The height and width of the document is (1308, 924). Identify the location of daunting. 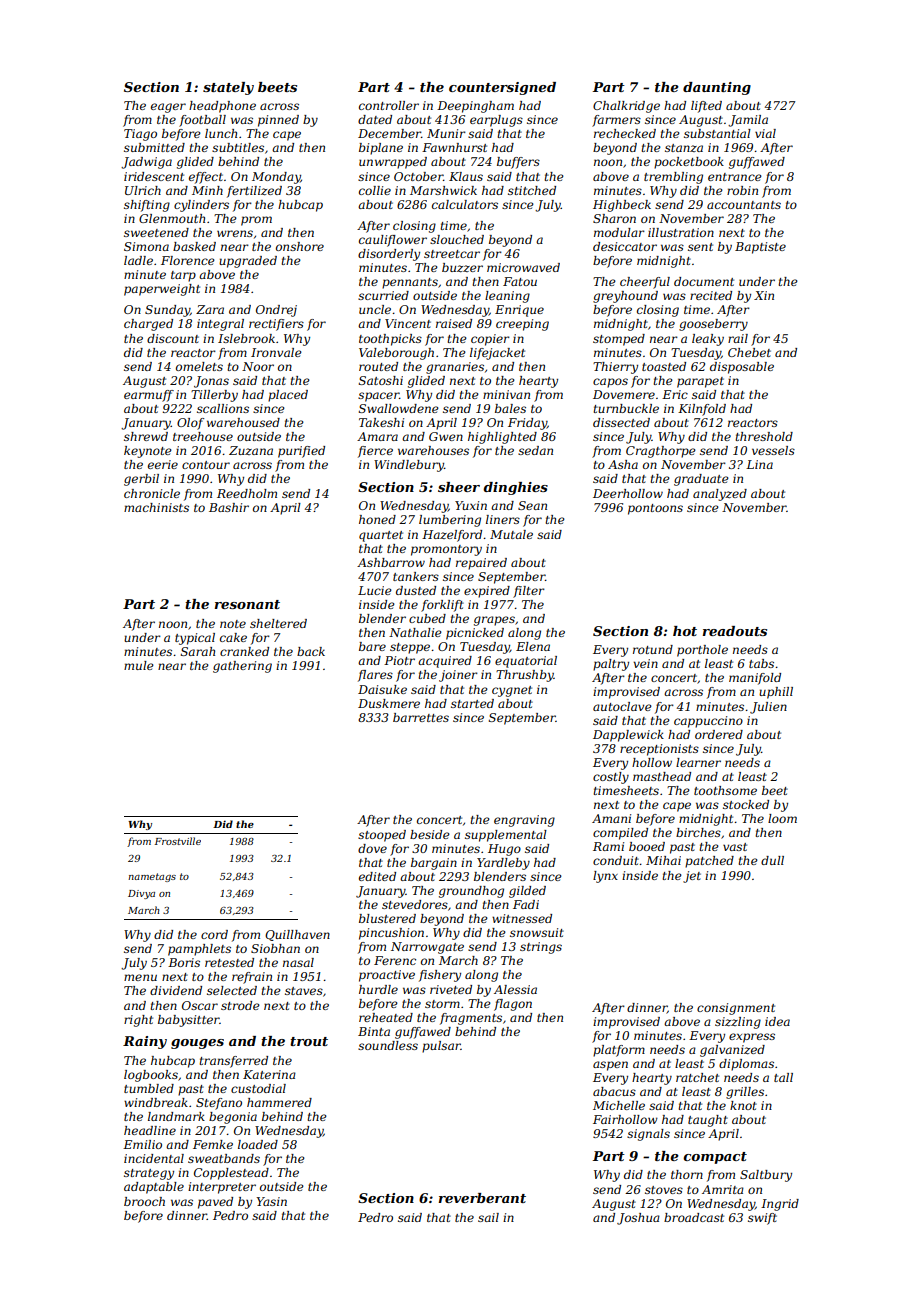
(717, 88).
